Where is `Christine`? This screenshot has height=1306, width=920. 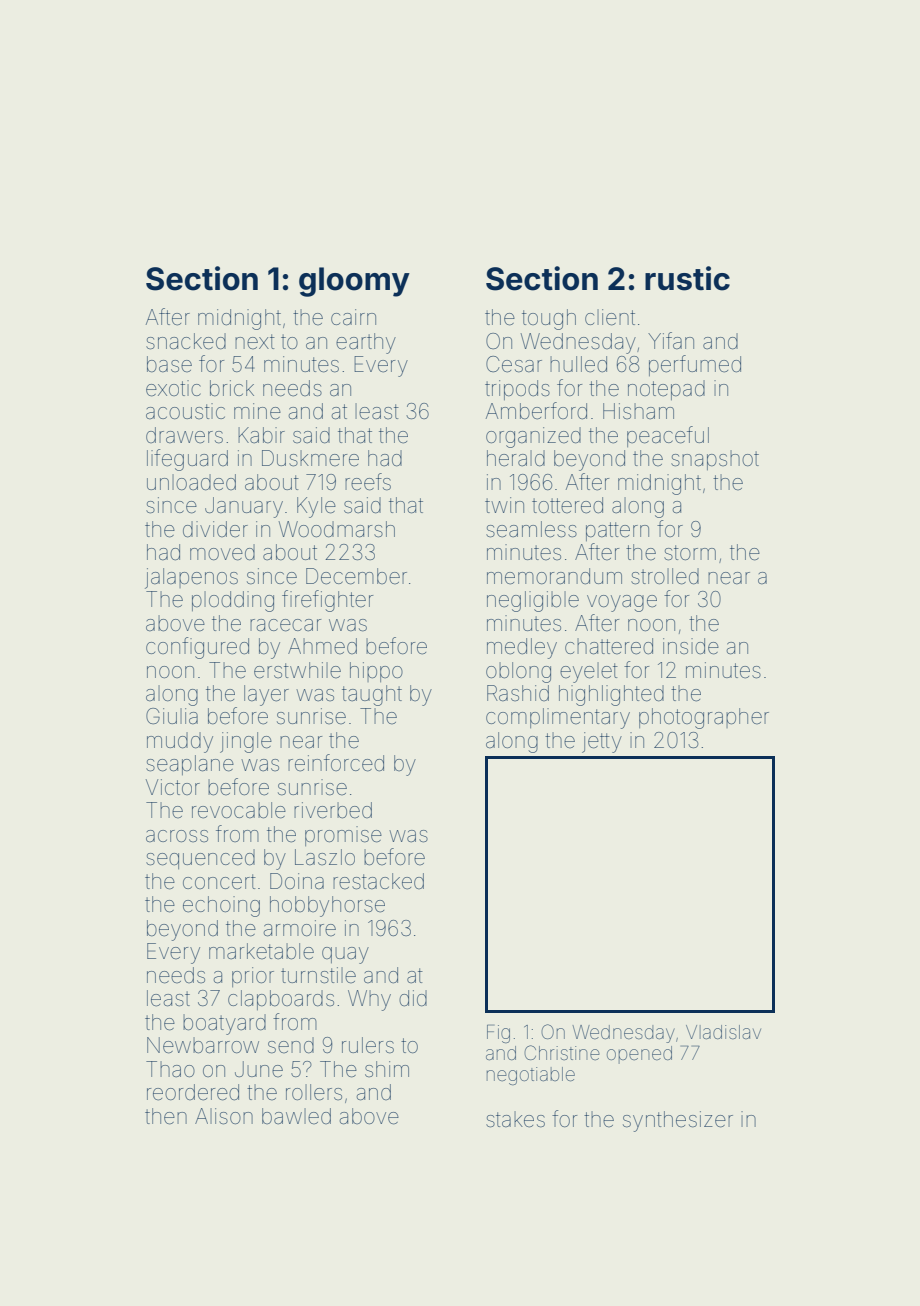
Christine is located at coordinates (562, 1052).
